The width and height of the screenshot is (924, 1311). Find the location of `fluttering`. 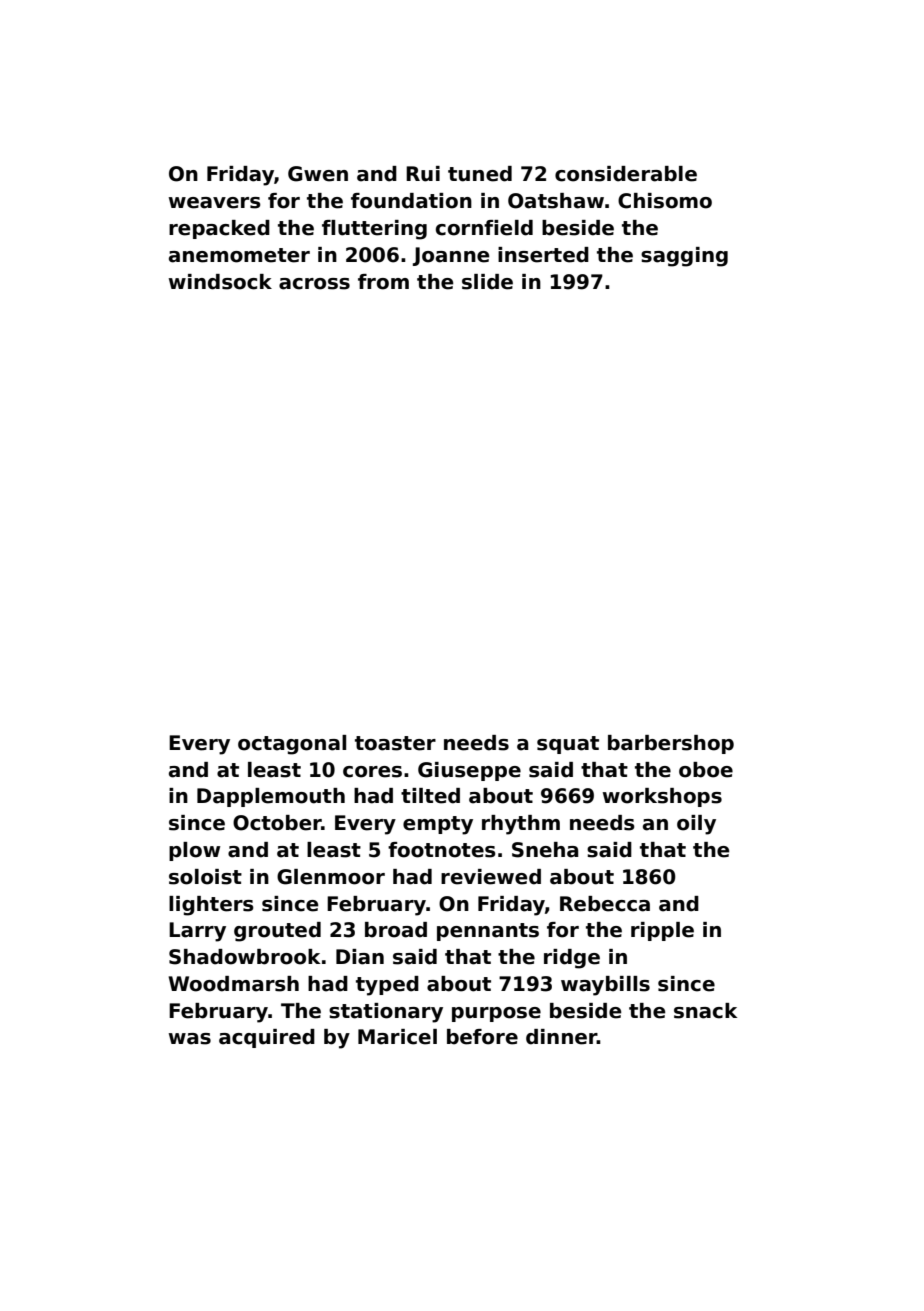

fluttering is located at coordinates (374, 230).
